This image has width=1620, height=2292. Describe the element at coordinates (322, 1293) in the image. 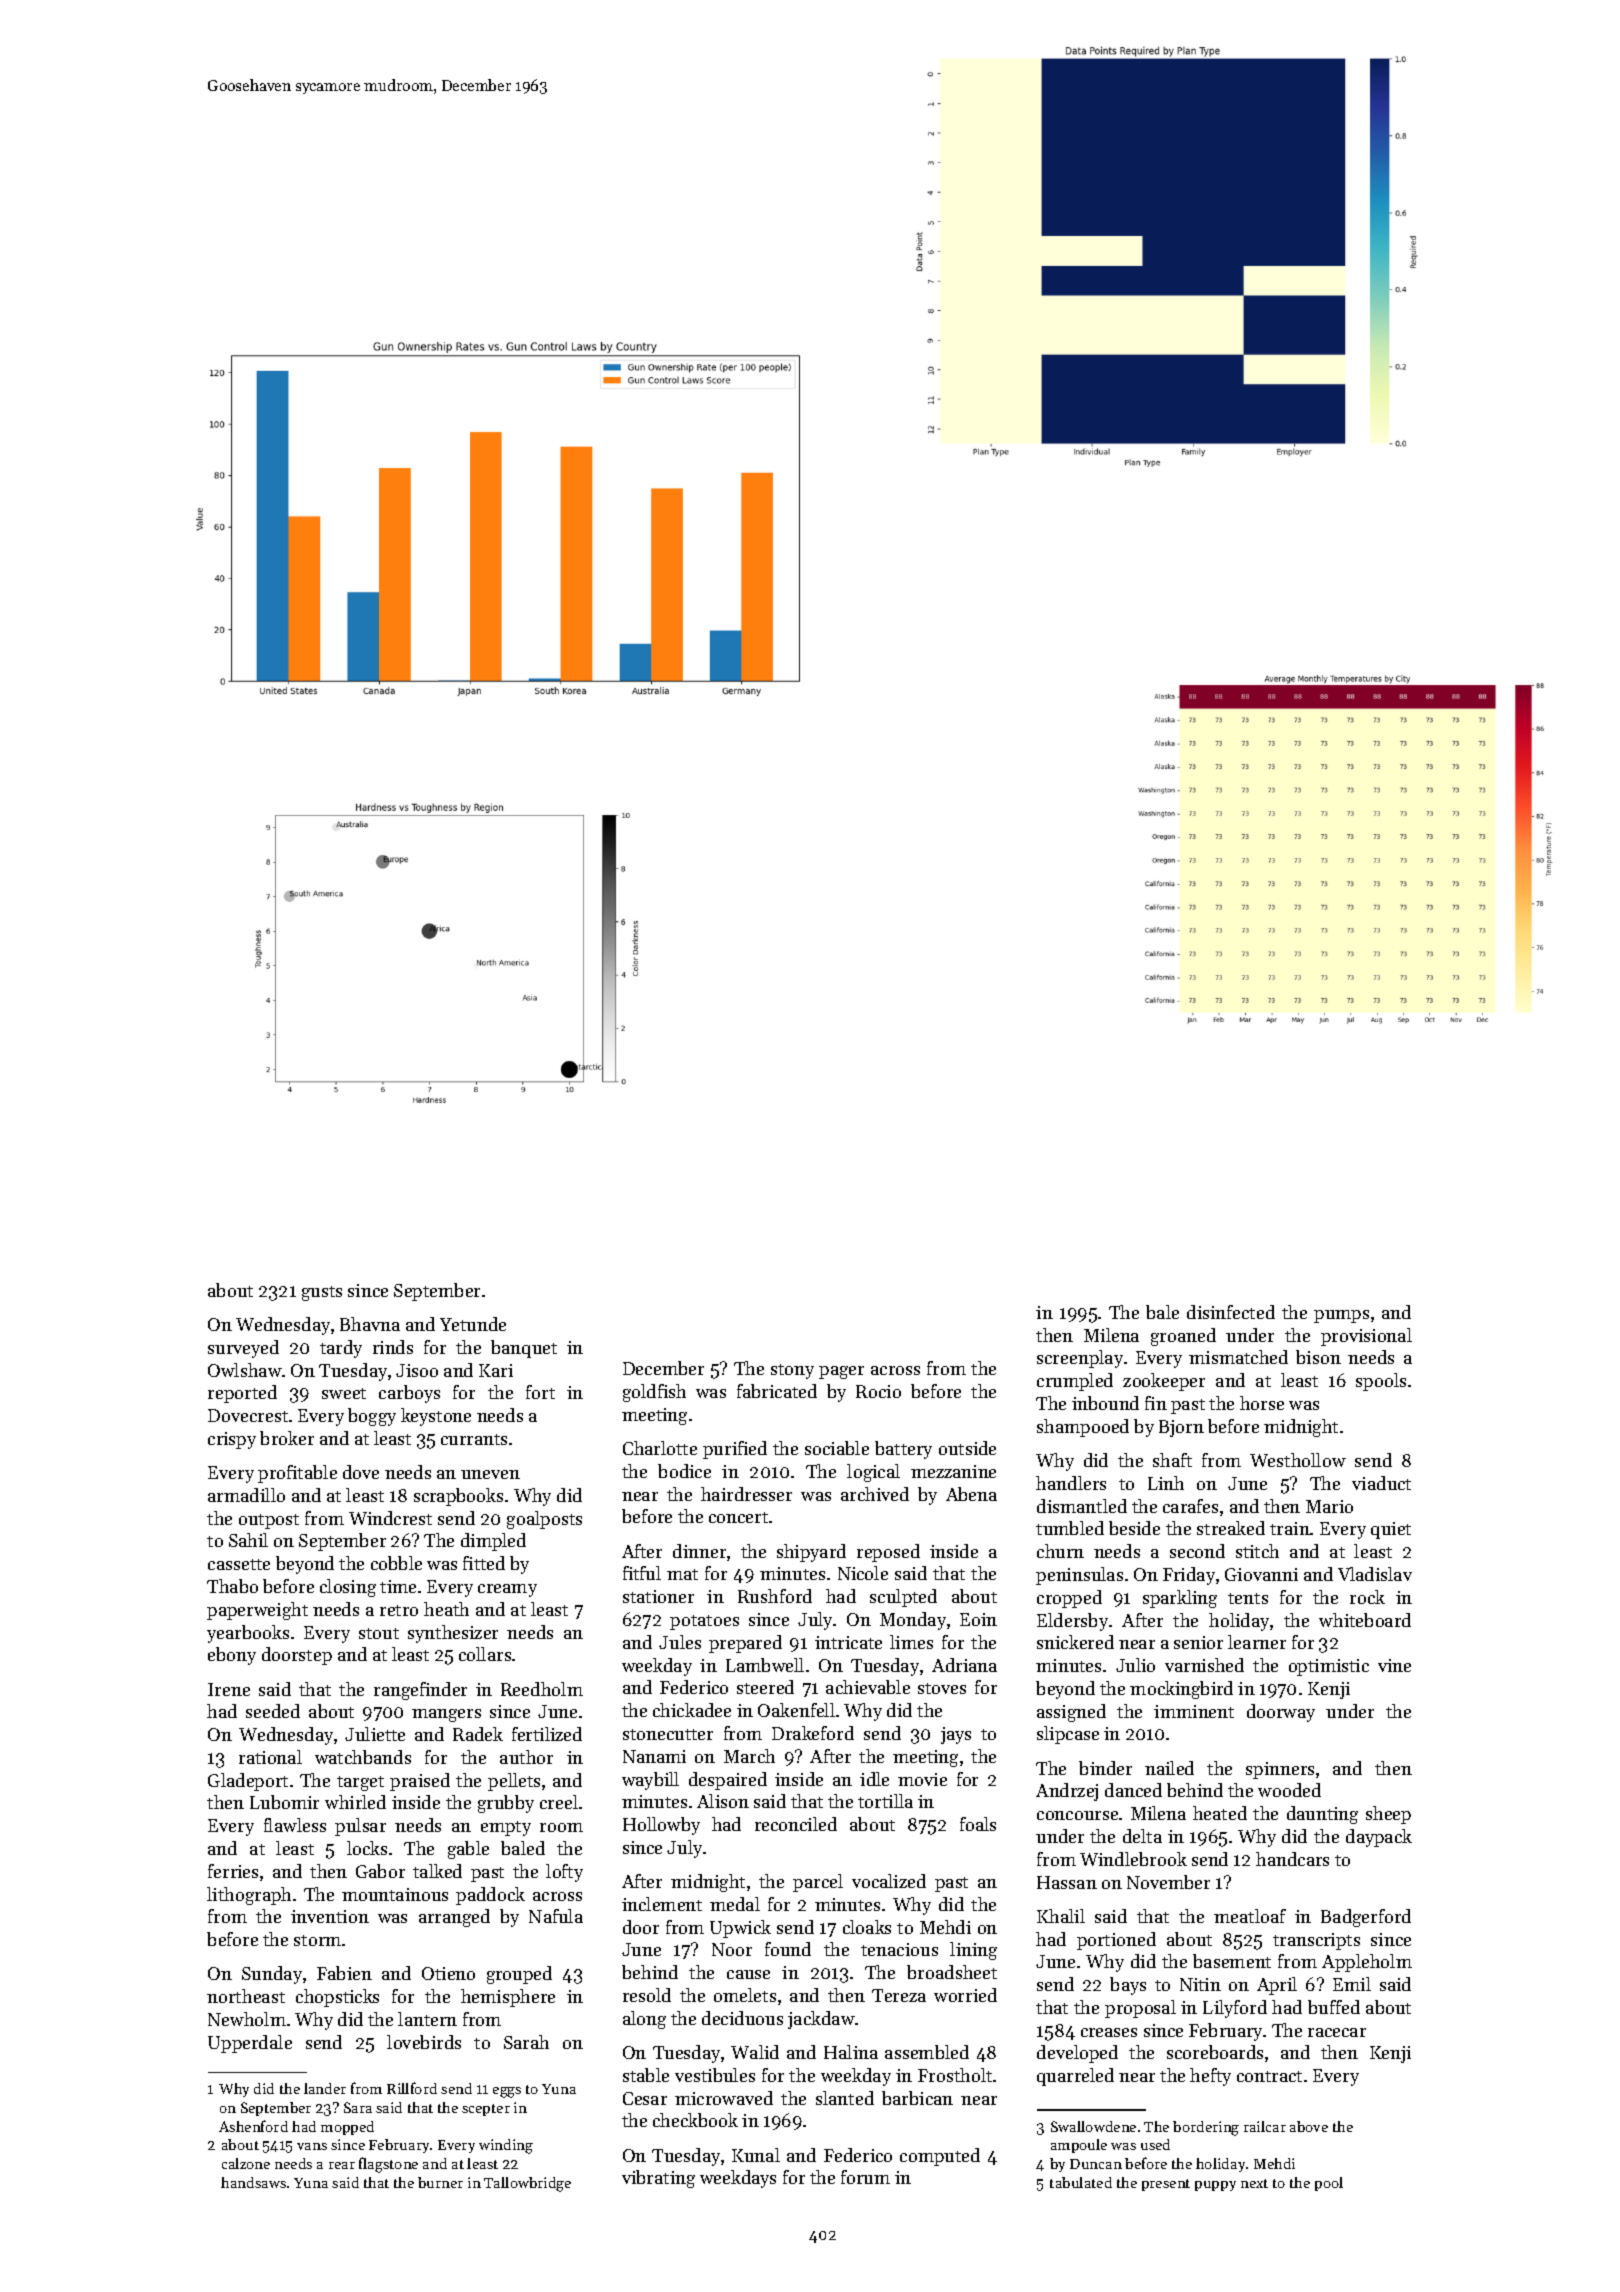

I see `gusts` at that location.
